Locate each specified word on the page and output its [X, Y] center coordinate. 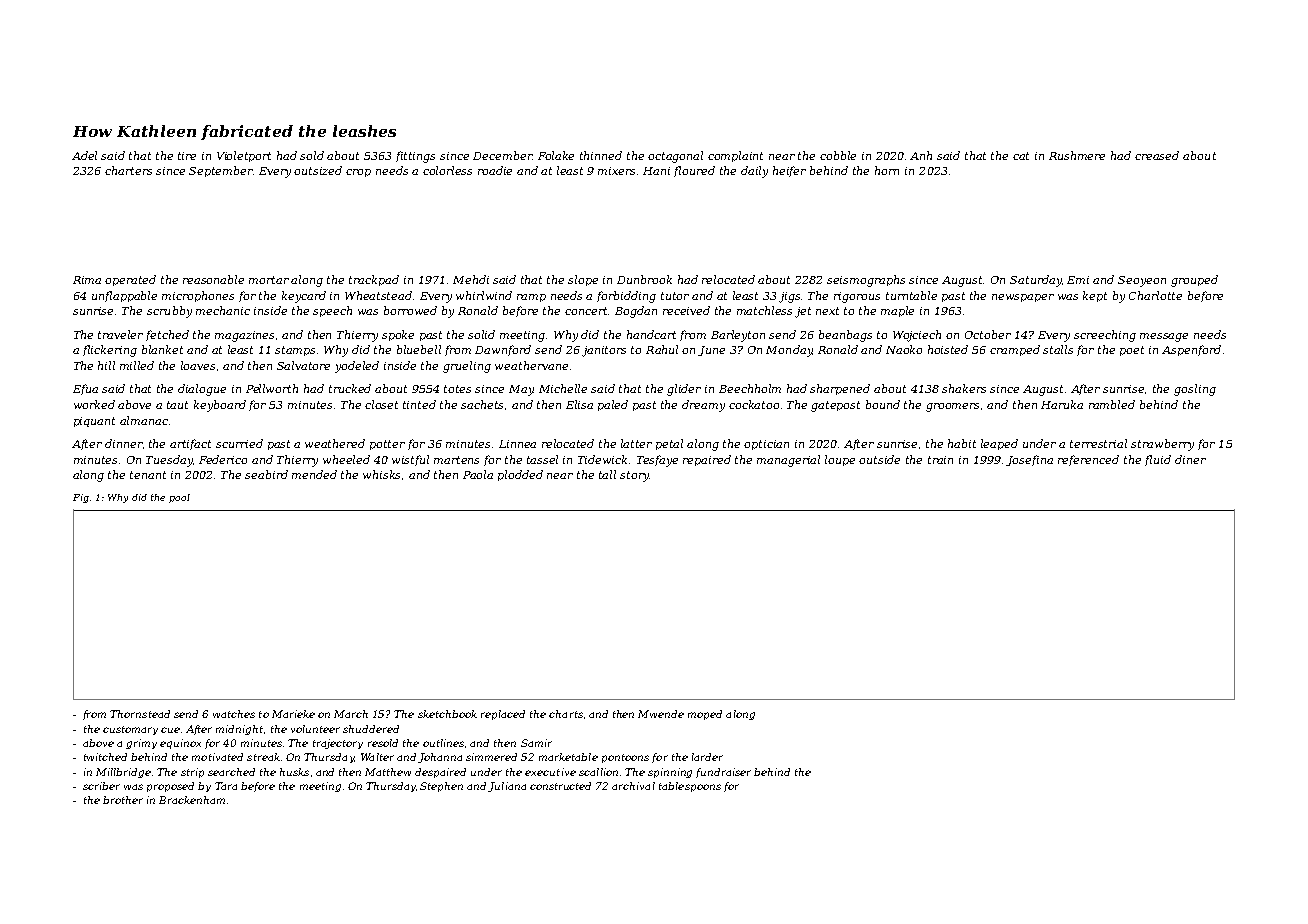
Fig [81, 498]
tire [187, 156]
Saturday [1036, 281]
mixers [616, 171]
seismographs [866, 281]
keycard [304, 297]
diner [1190, 459]
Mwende [661, 714]
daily [754, 172]
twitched [105, 757]
